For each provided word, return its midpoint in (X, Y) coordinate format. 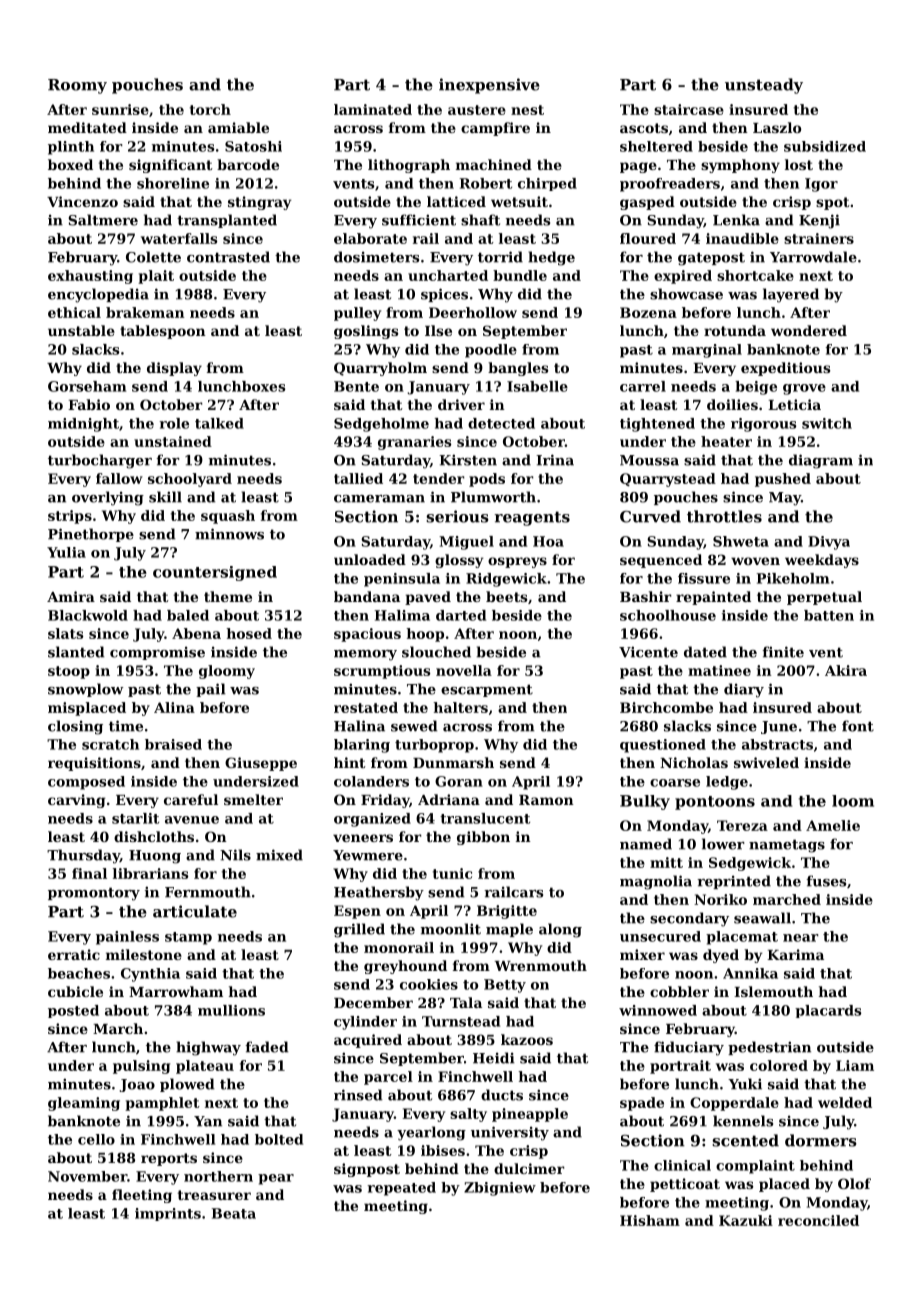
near (801, 938)
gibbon (483, 838)
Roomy (77, 86)
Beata (234, 1213)
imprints (168, 1214)
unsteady (764, 86)
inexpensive (489, 86)
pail (211, 690)
